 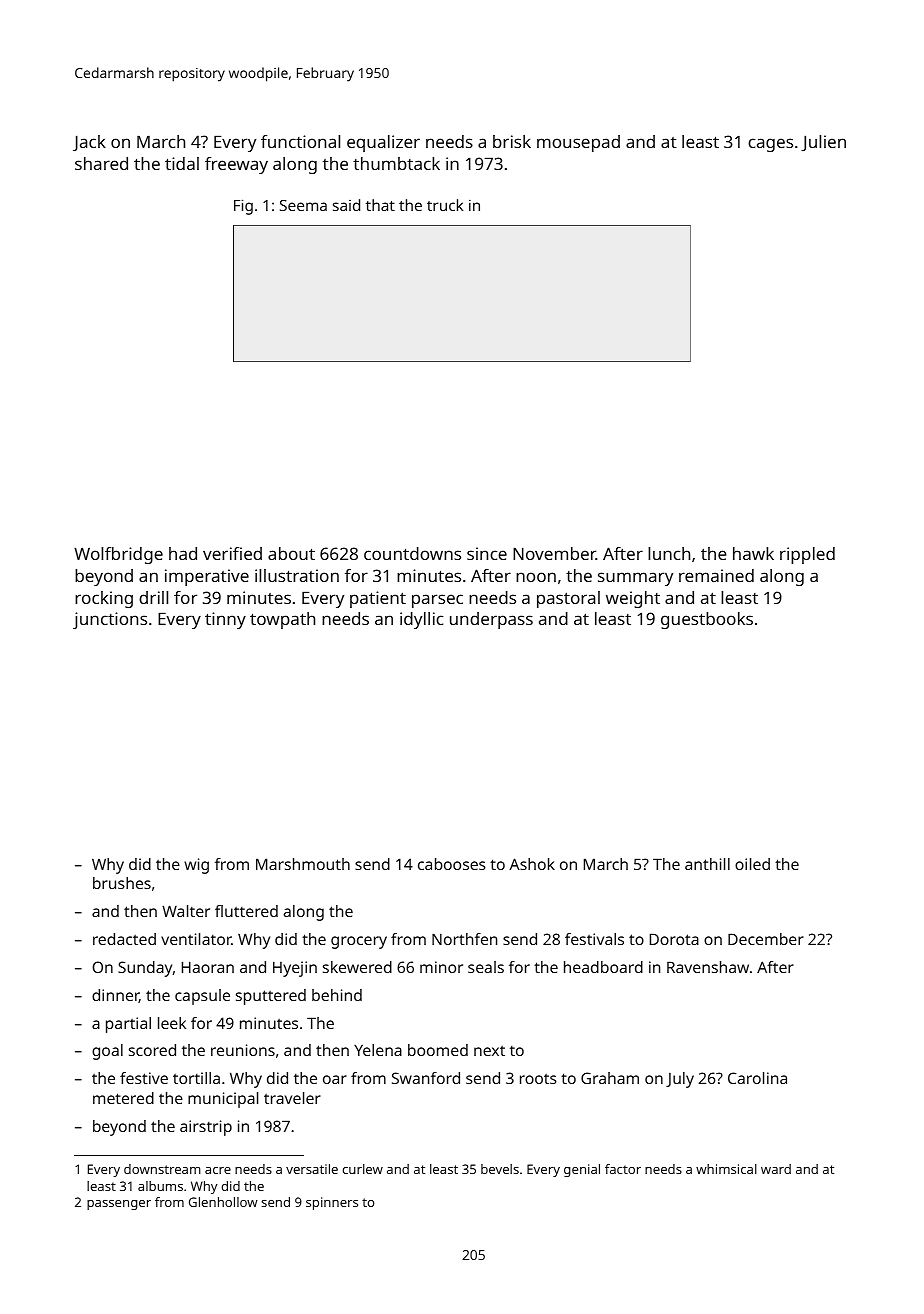 I want to click on rippled, so click(x=807, y=555).
